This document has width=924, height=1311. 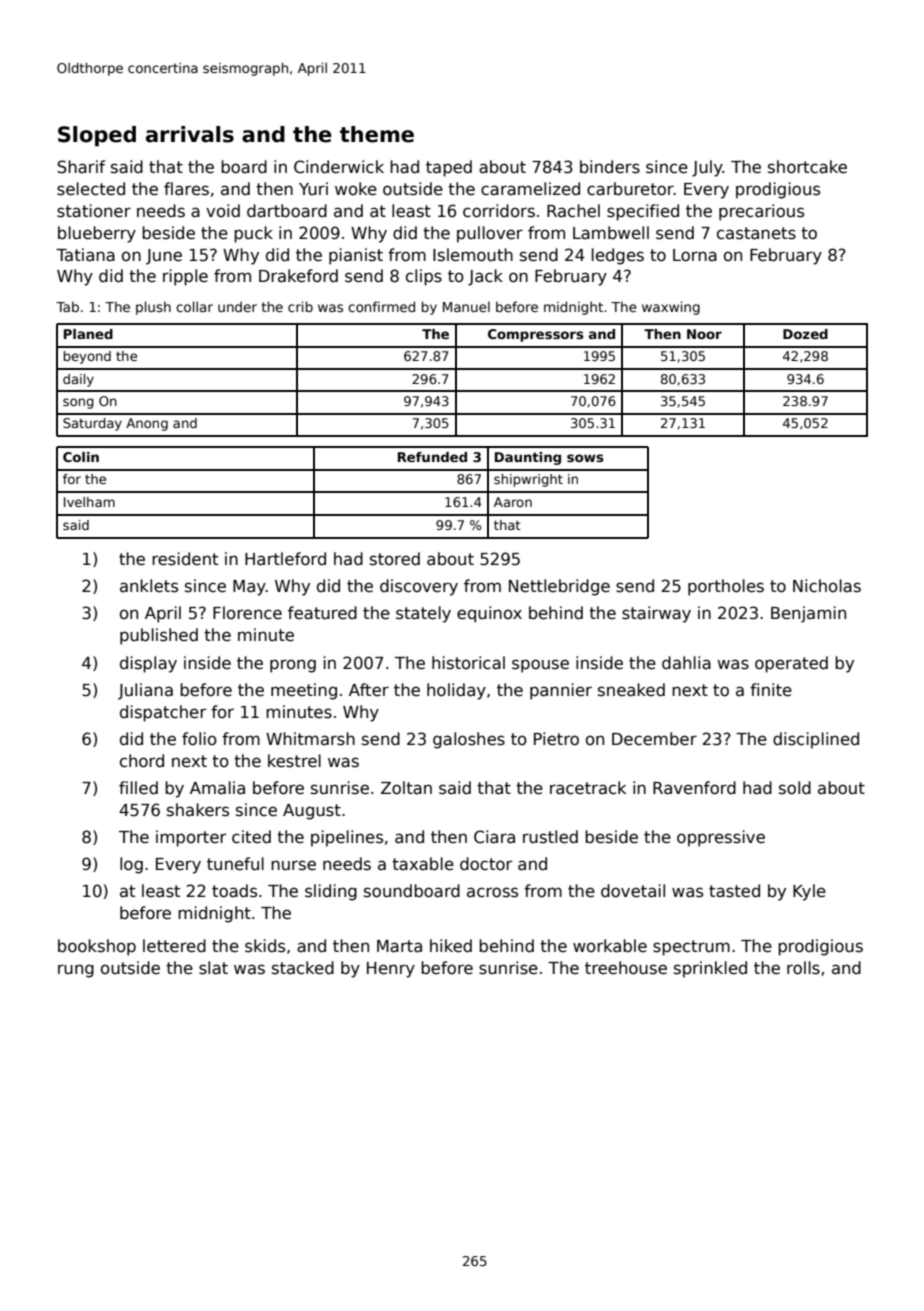 What do you see at coordinates (185, 559) in the document?
I see `resident` at bounding box center [185, 559].
